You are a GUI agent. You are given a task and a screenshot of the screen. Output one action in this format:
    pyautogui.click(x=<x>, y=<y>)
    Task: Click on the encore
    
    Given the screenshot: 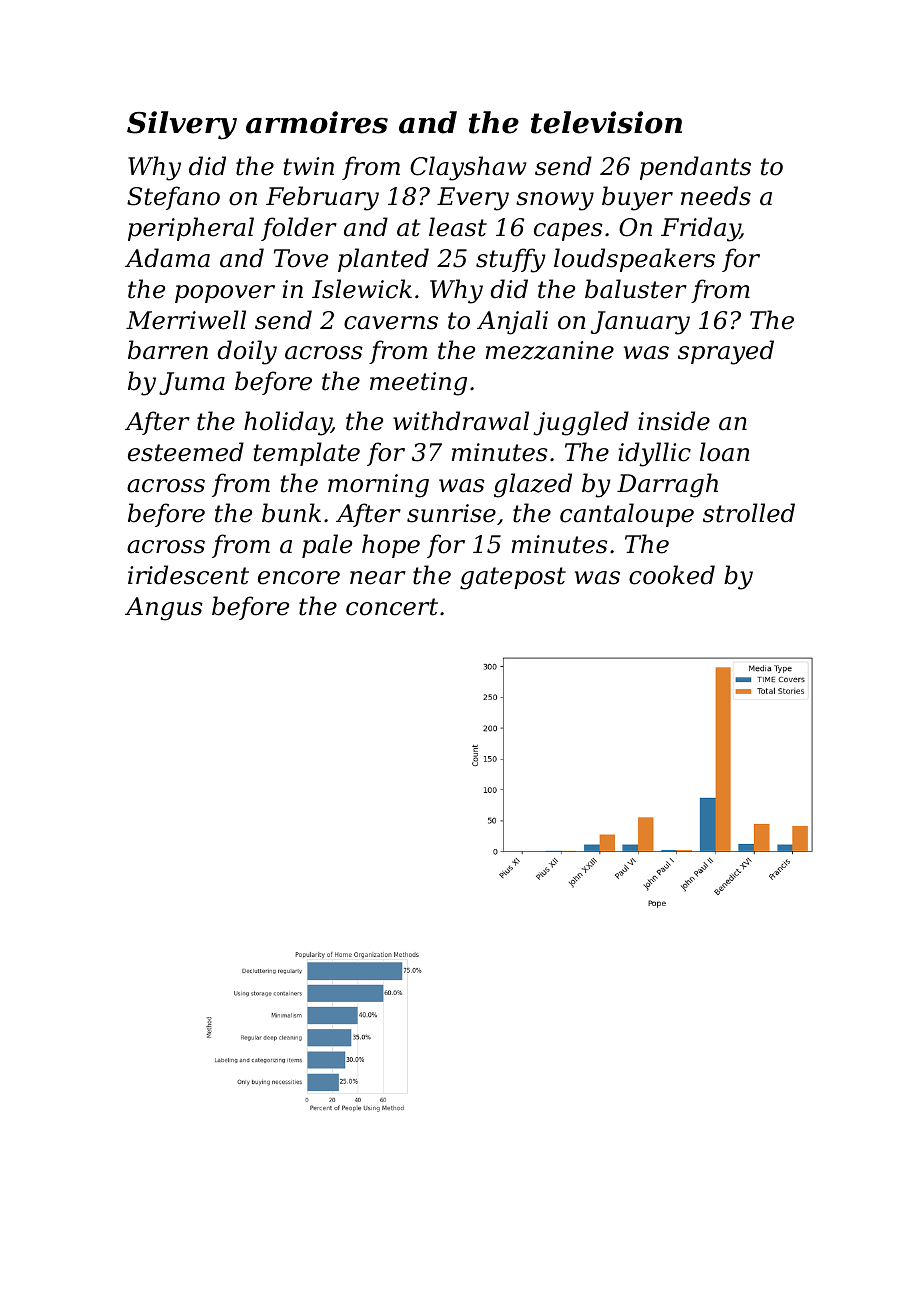 What is the action you would take?
    pyautogui.click(x=299, y=578)
